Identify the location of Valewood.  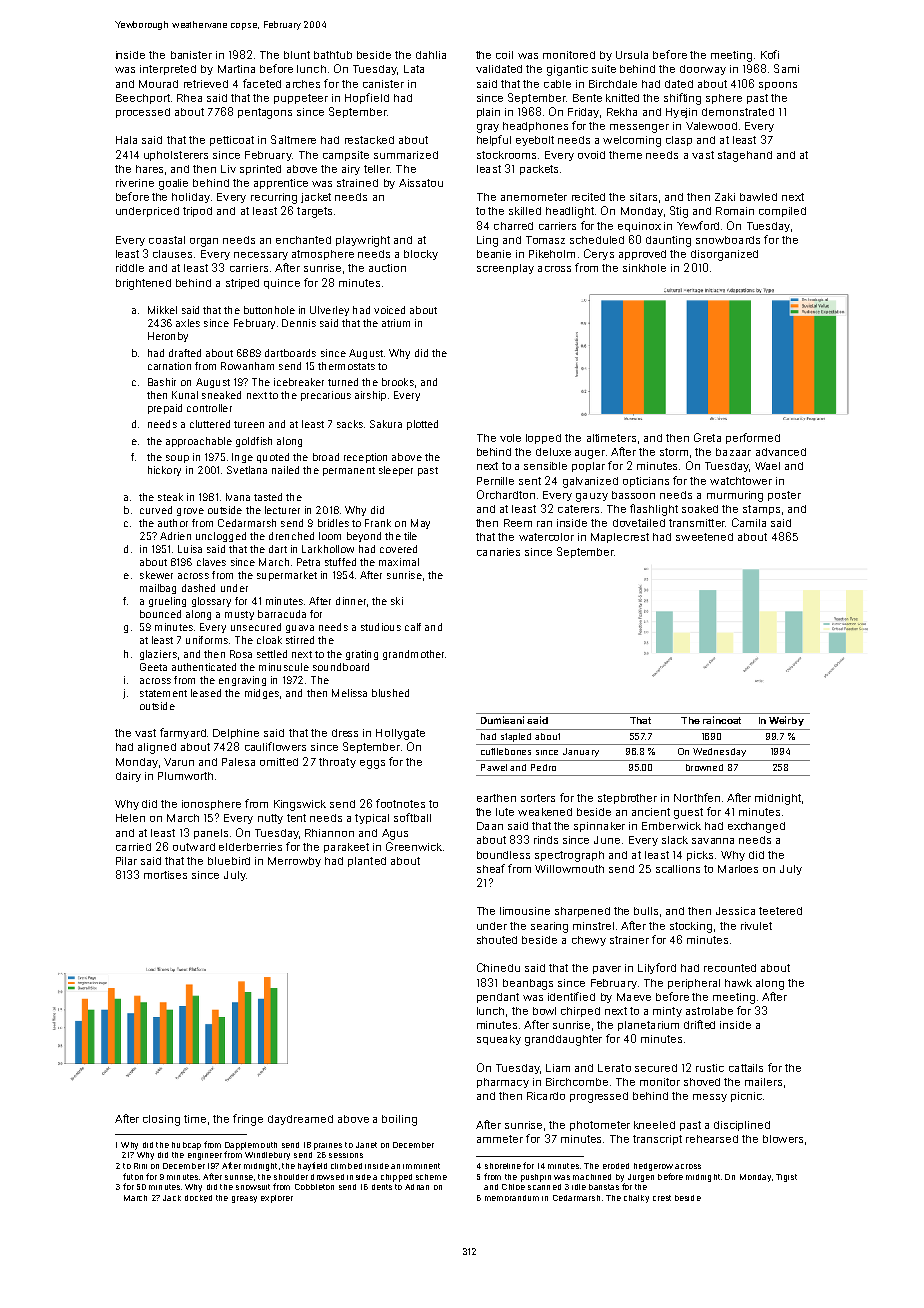
(711, 126).
